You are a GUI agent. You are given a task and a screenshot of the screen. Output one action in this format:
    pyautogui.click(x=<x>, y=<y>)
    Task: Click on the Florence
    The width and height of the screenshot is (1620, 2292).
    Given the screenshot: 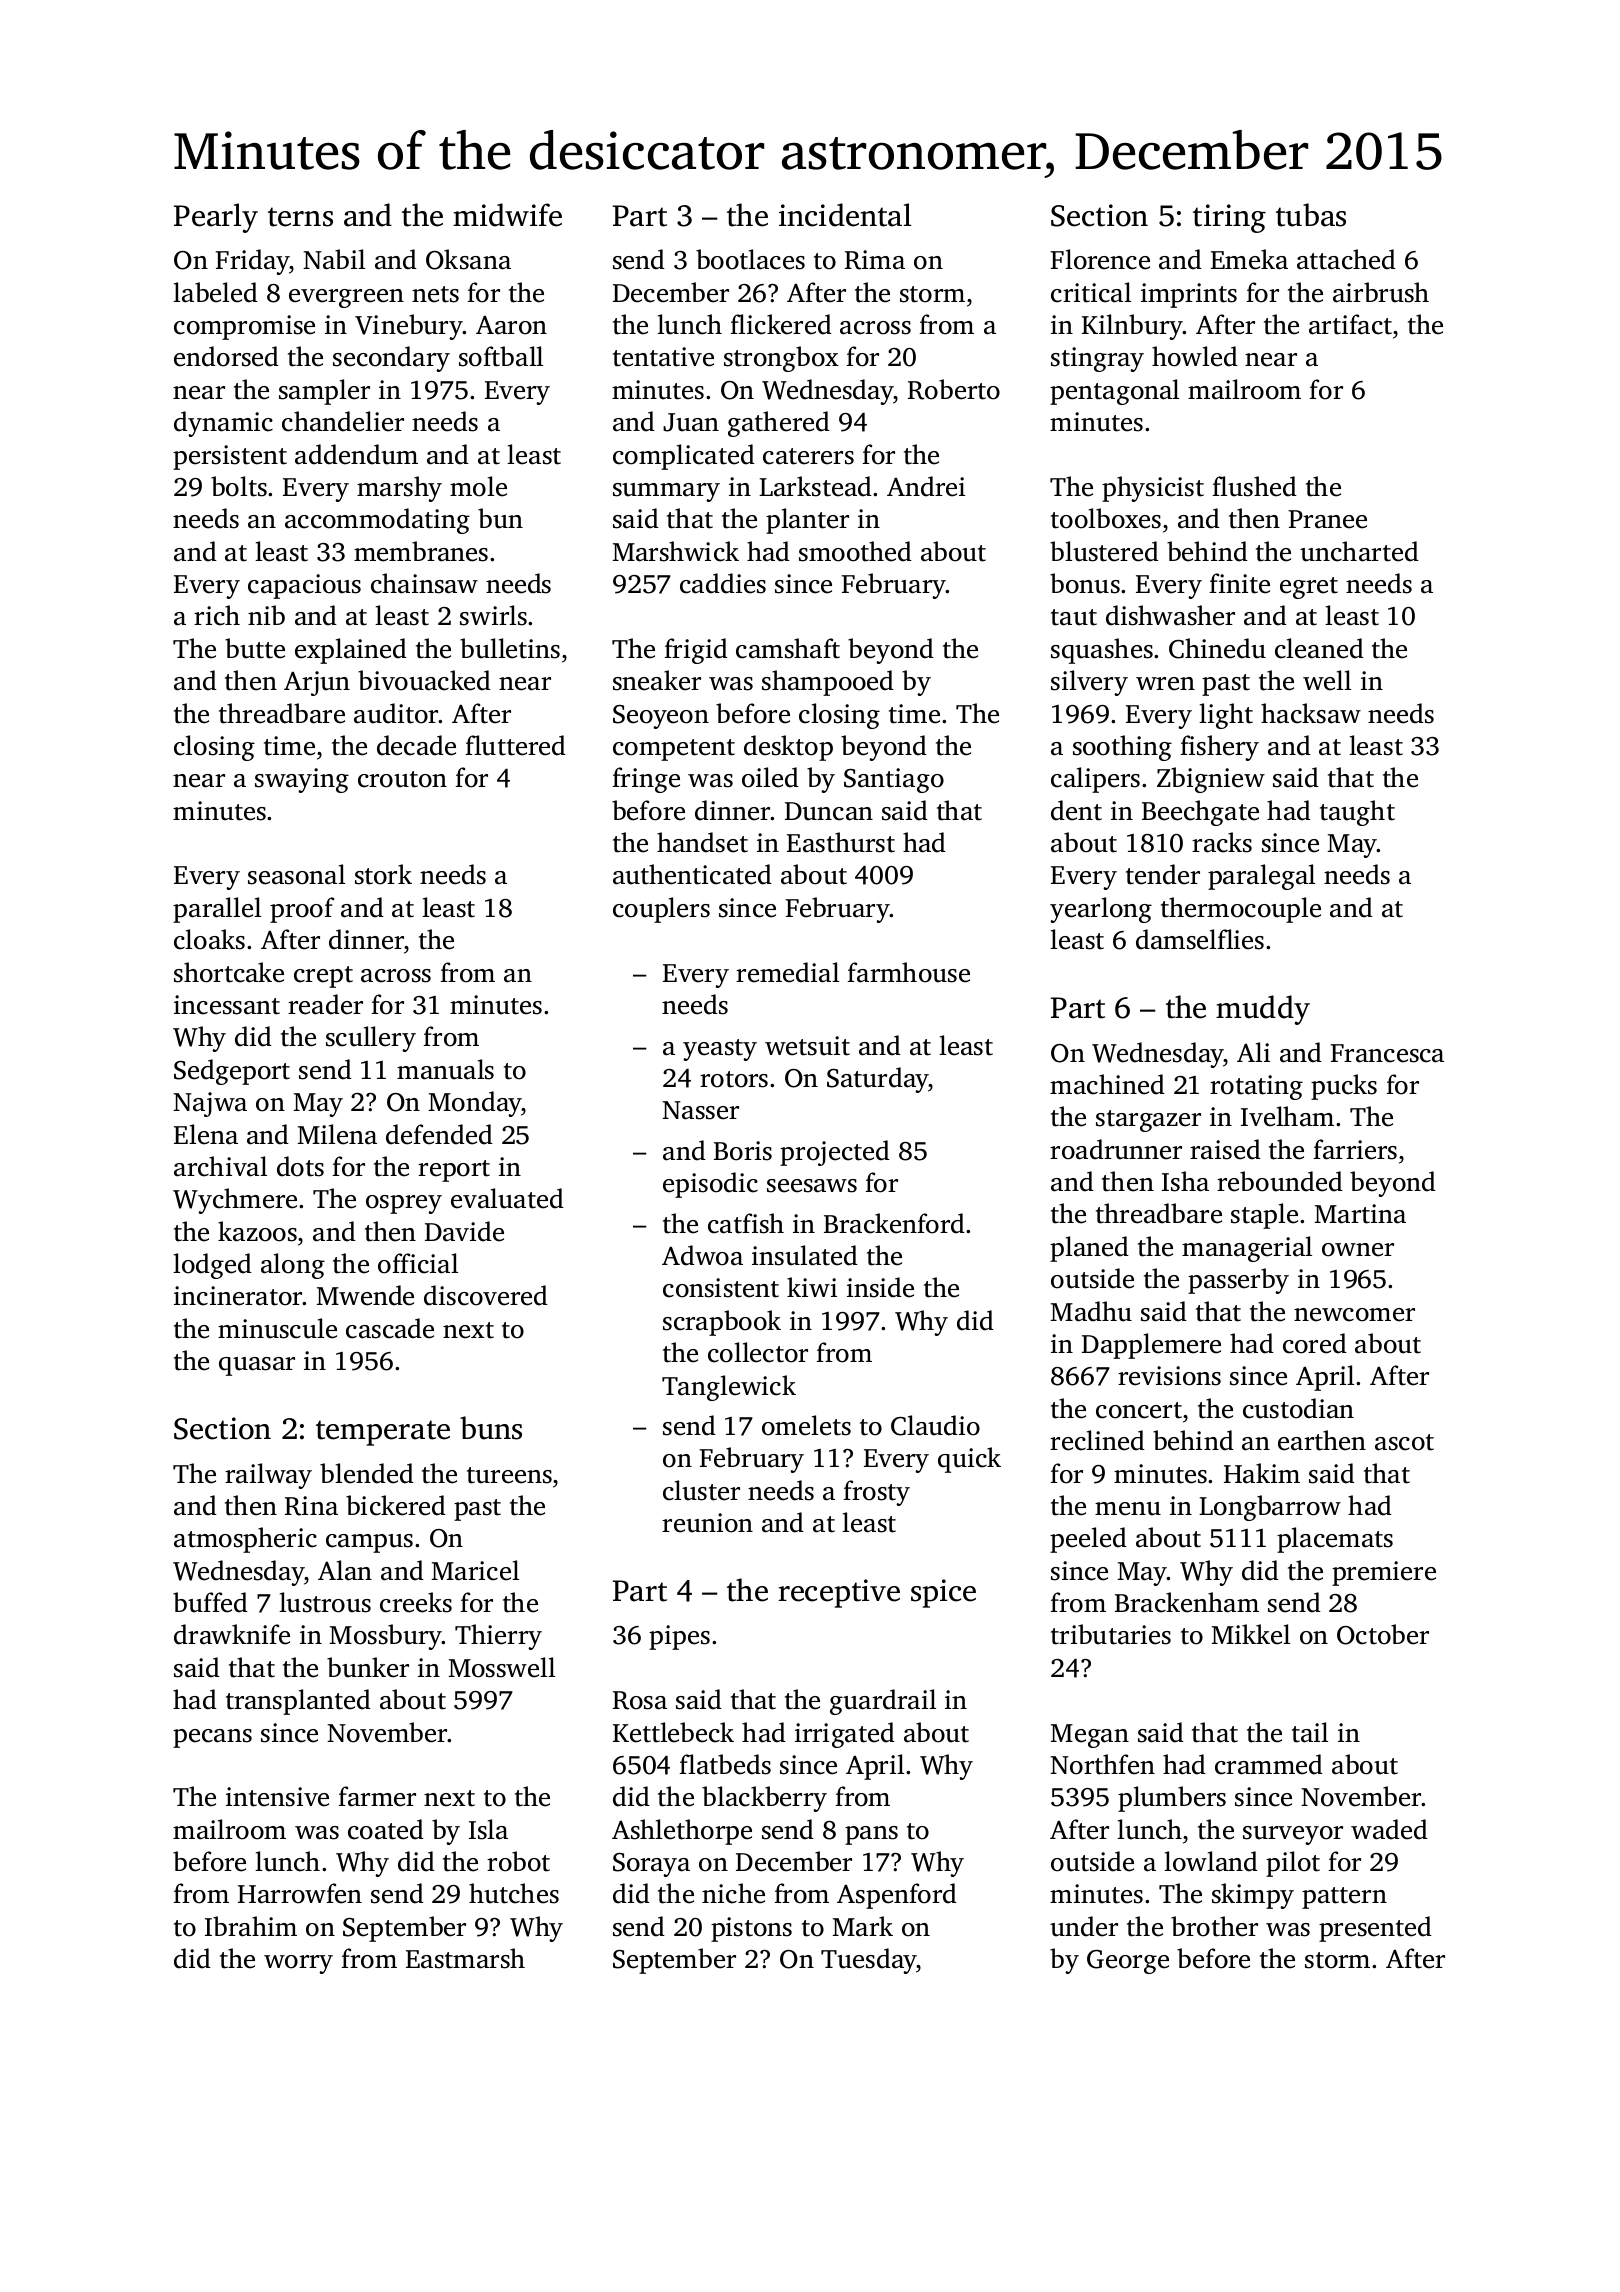 What is the action you would take?
    pyautogui.click(x=1100, y=259)
